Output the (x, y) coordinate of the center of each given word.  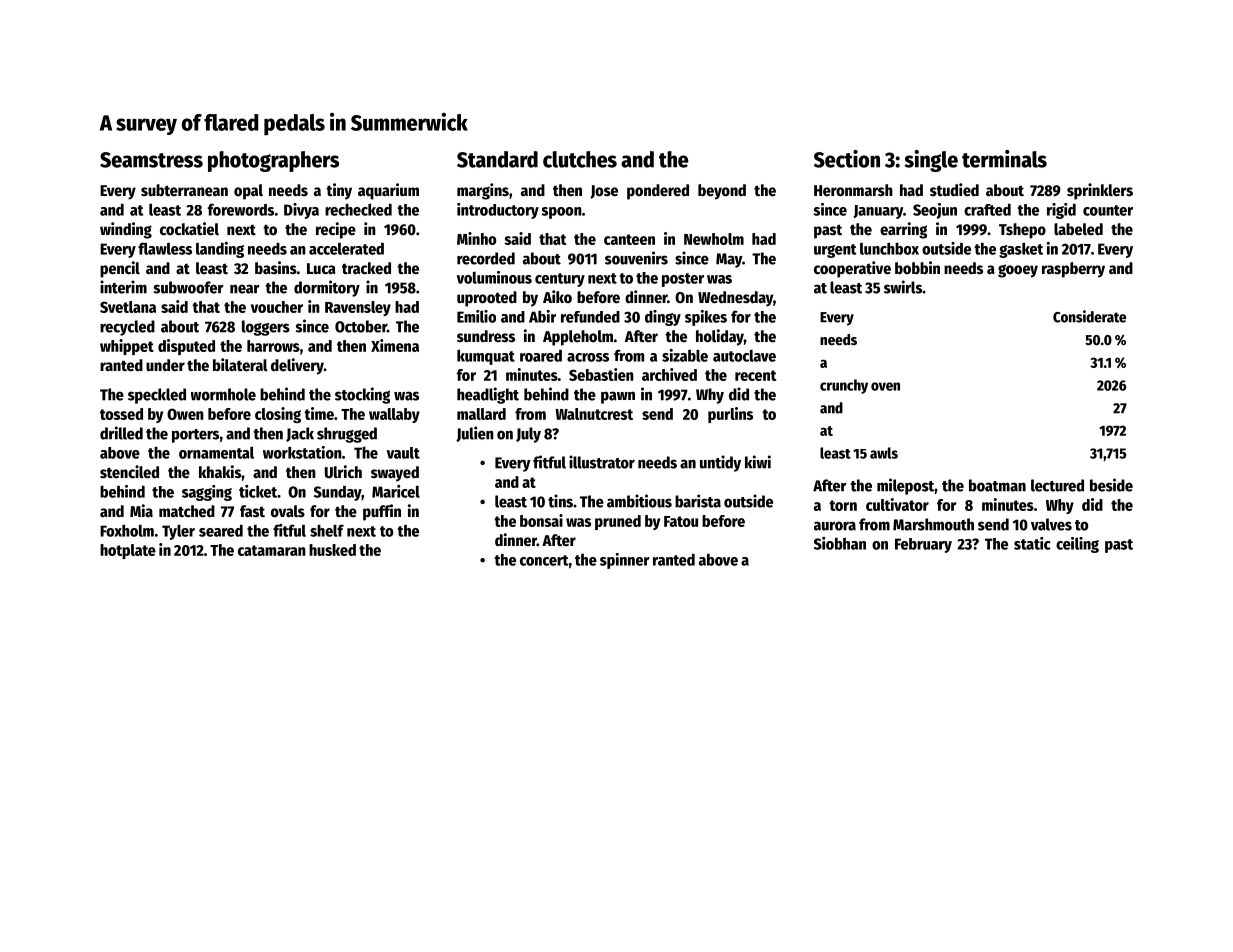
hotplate (128, 551)
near (245, 289)
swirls (903, 287)
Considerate (1089, 316)
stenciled (129, 472)
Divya (301, 211)
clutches (580, 159)
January (878, 212)
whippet (127, 347)
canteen (629, 239)
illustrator (602, 462)
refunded (590, 317)
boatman (997, 485)
